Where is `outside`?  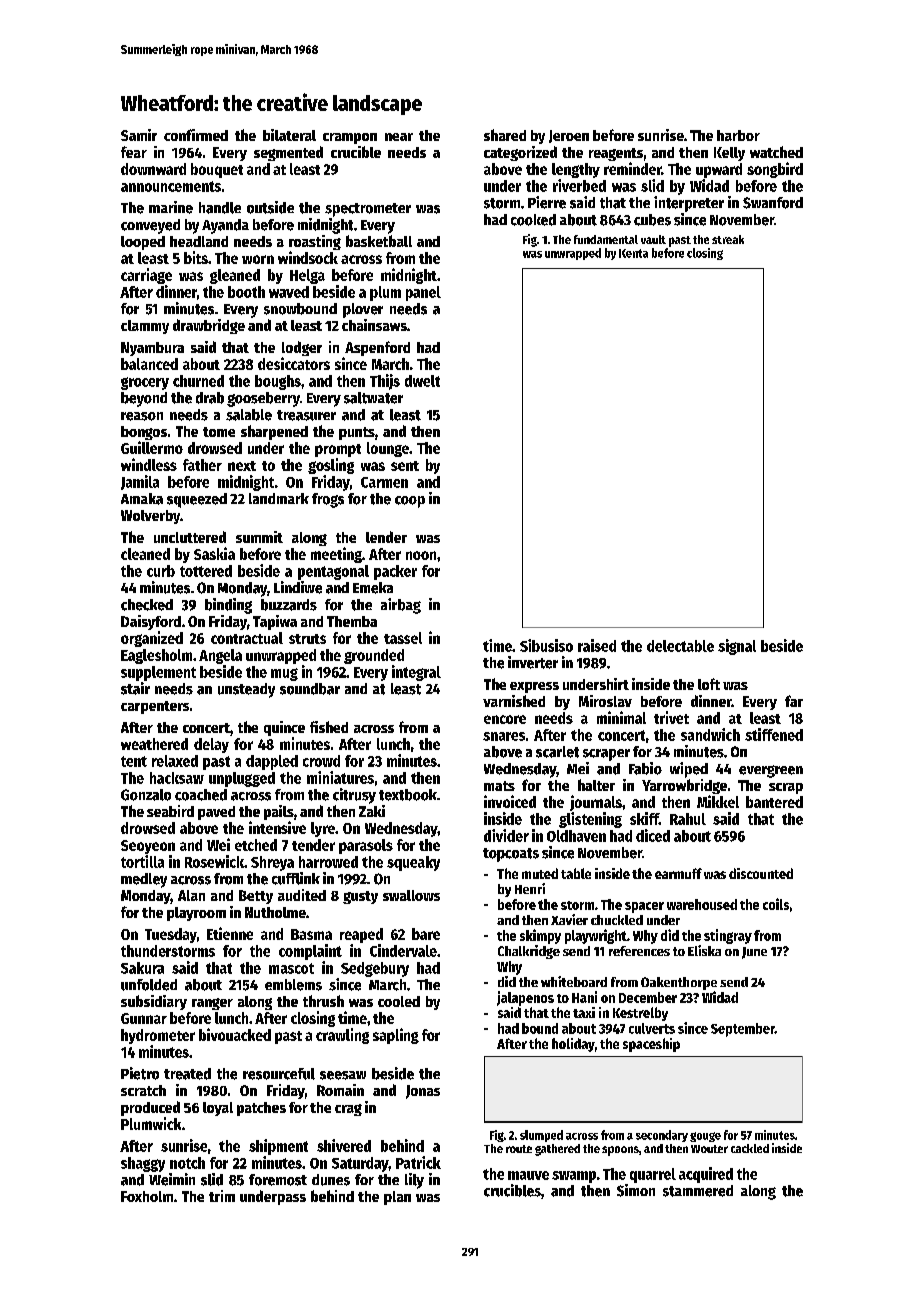 outside is located at coordinates (270, 207).
